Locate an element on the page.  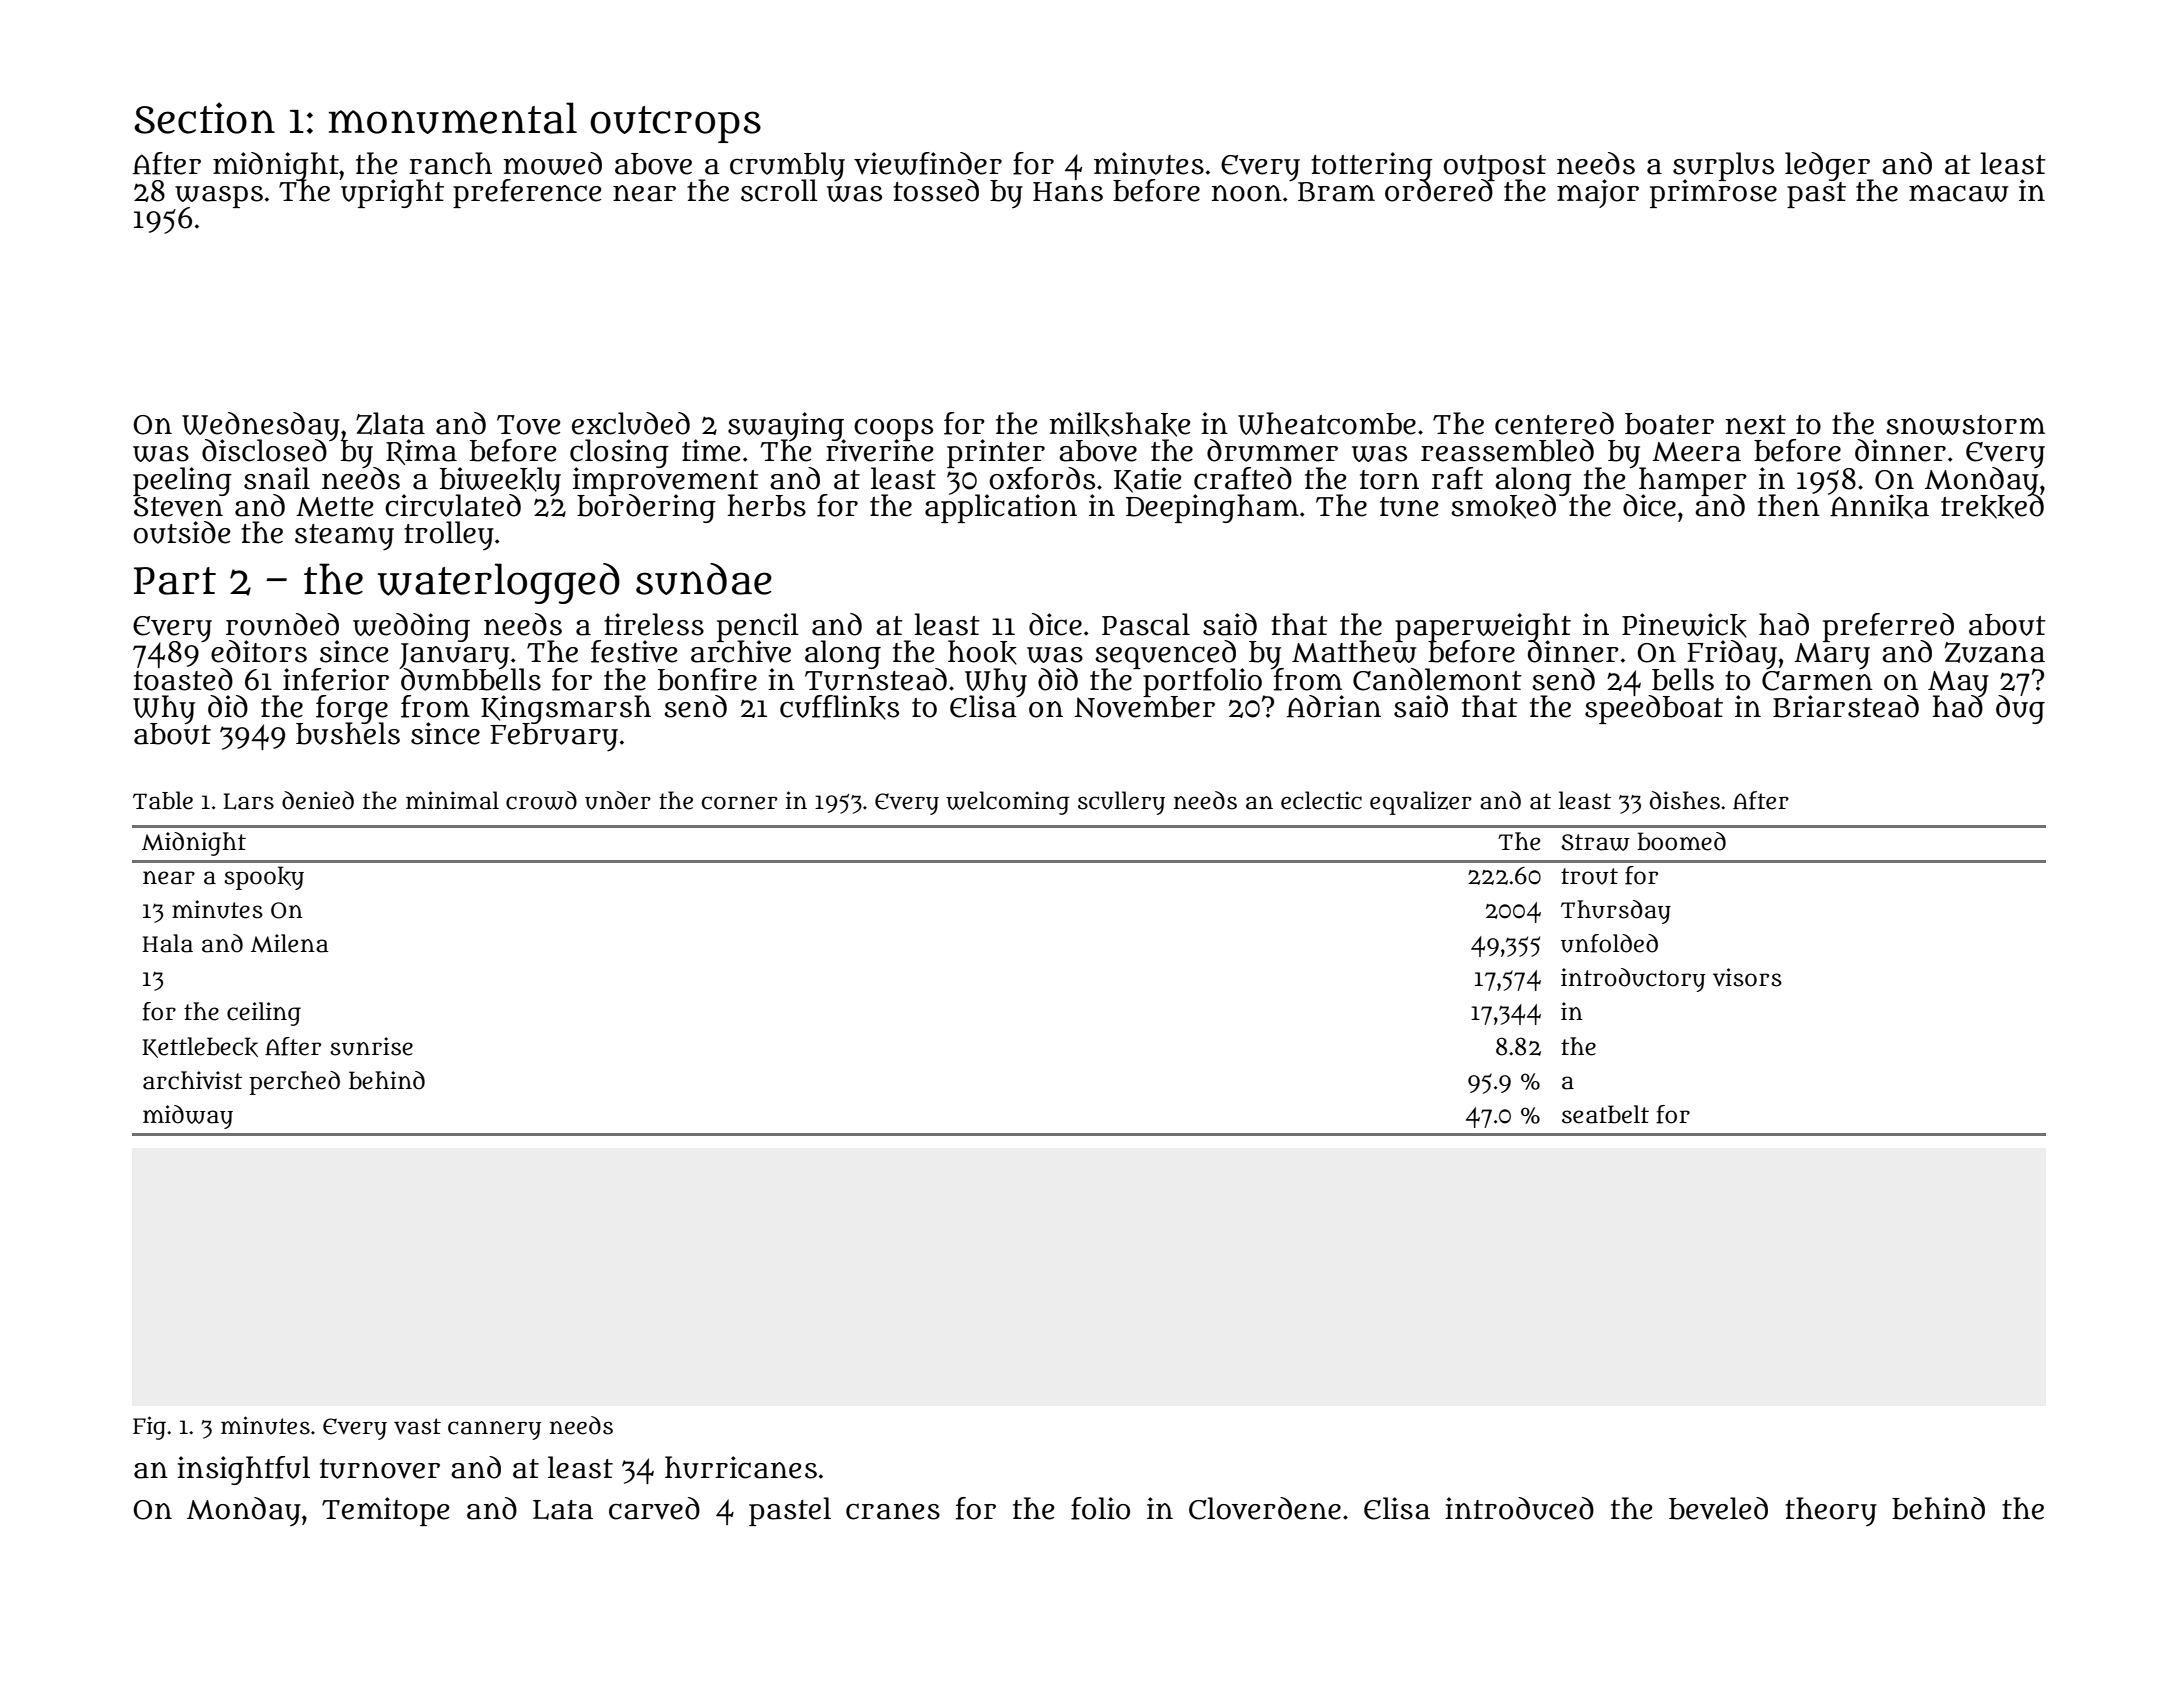
inferior is located at coordinates (336, 679).
